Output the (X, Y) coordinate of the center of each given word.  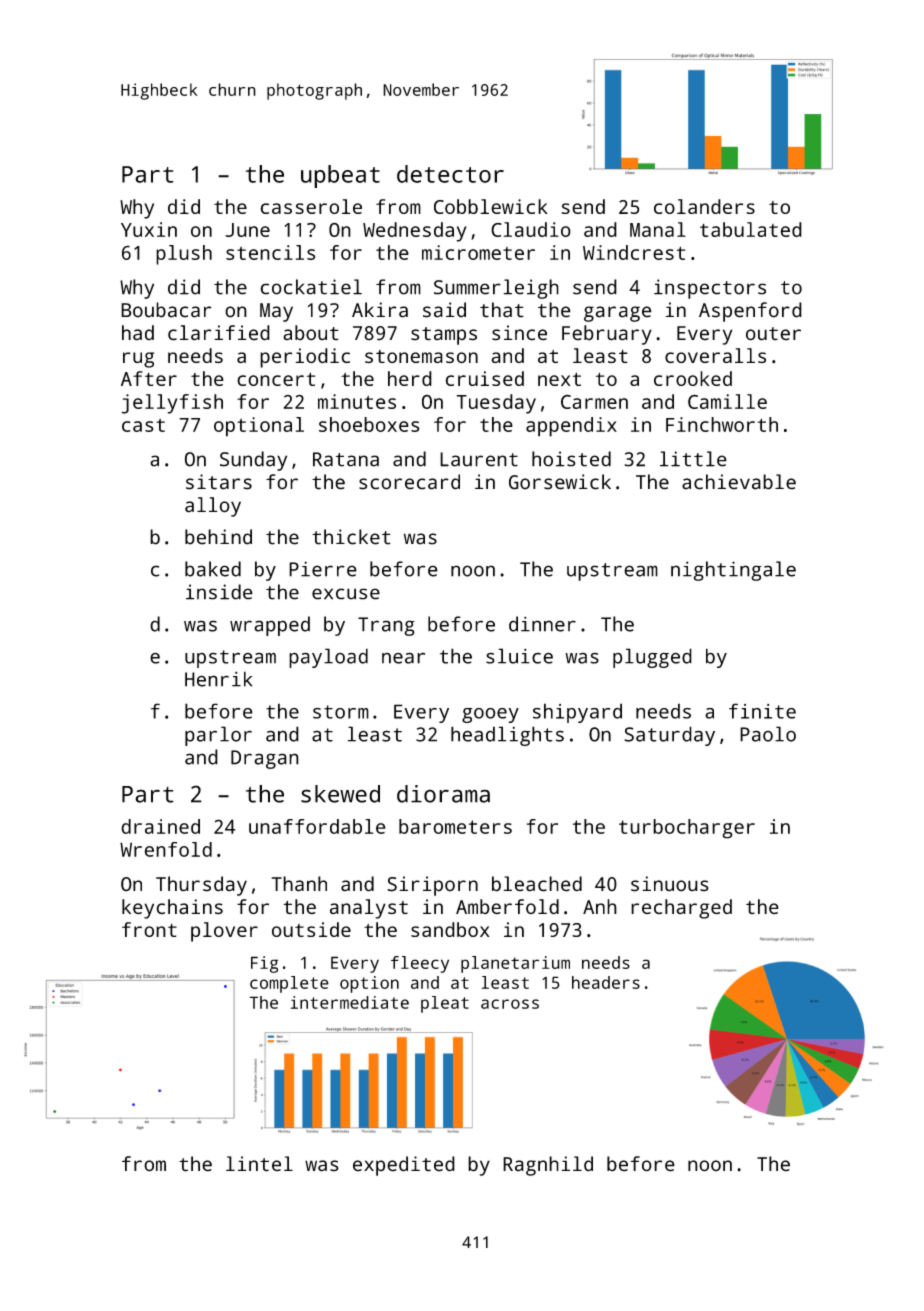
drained (160, 826)
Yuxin (149, 229)
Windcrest (634, 252)
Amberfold (507, 906)
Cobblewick (491, 206)
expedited (404, 1166)
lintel (259, 1164)
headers (606, 982)
